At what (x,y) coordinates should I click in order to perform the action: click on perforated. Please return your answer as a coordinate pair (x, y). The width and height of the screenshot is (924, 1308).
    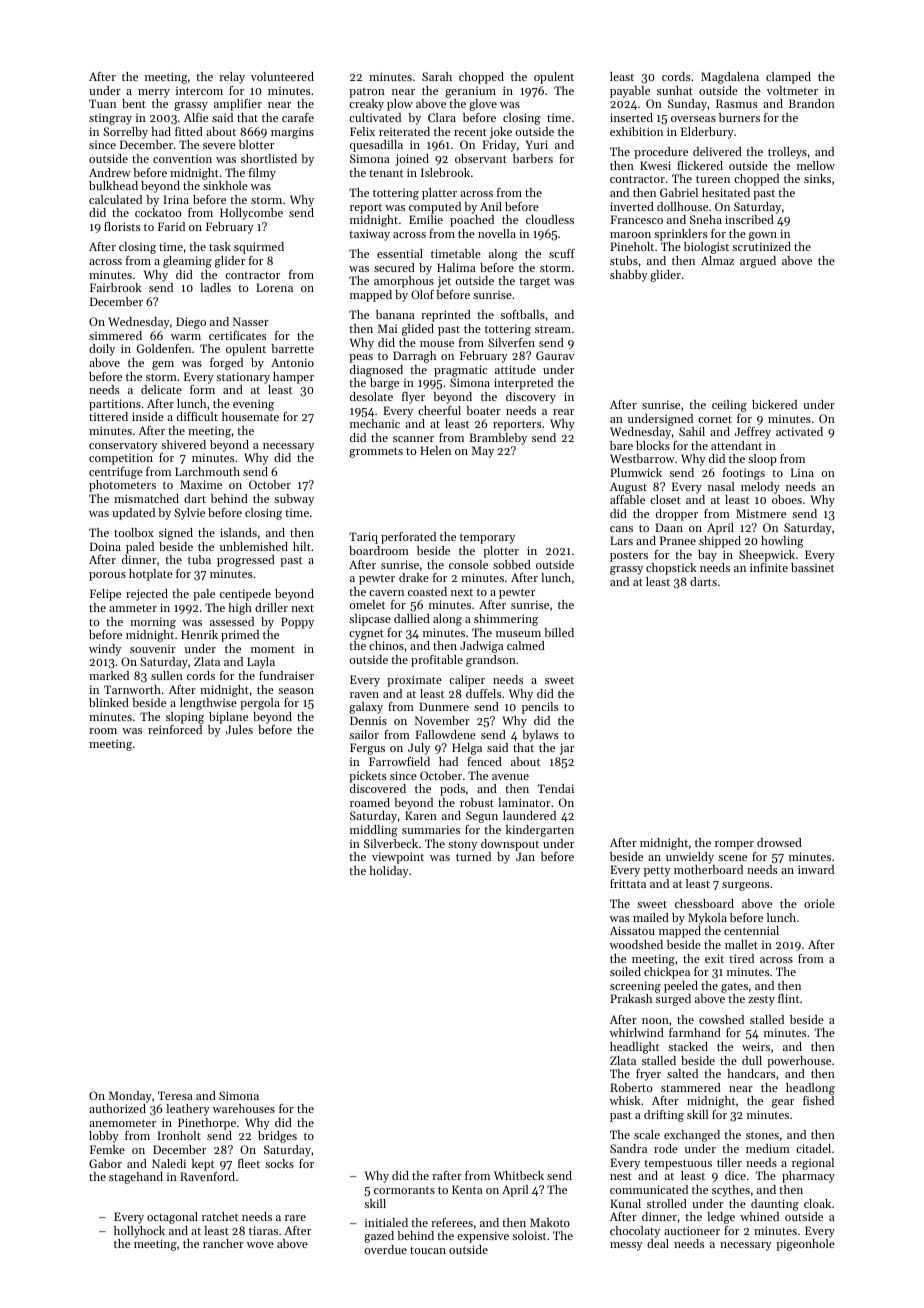
    Looking at the image, I should click on (408, 538).
